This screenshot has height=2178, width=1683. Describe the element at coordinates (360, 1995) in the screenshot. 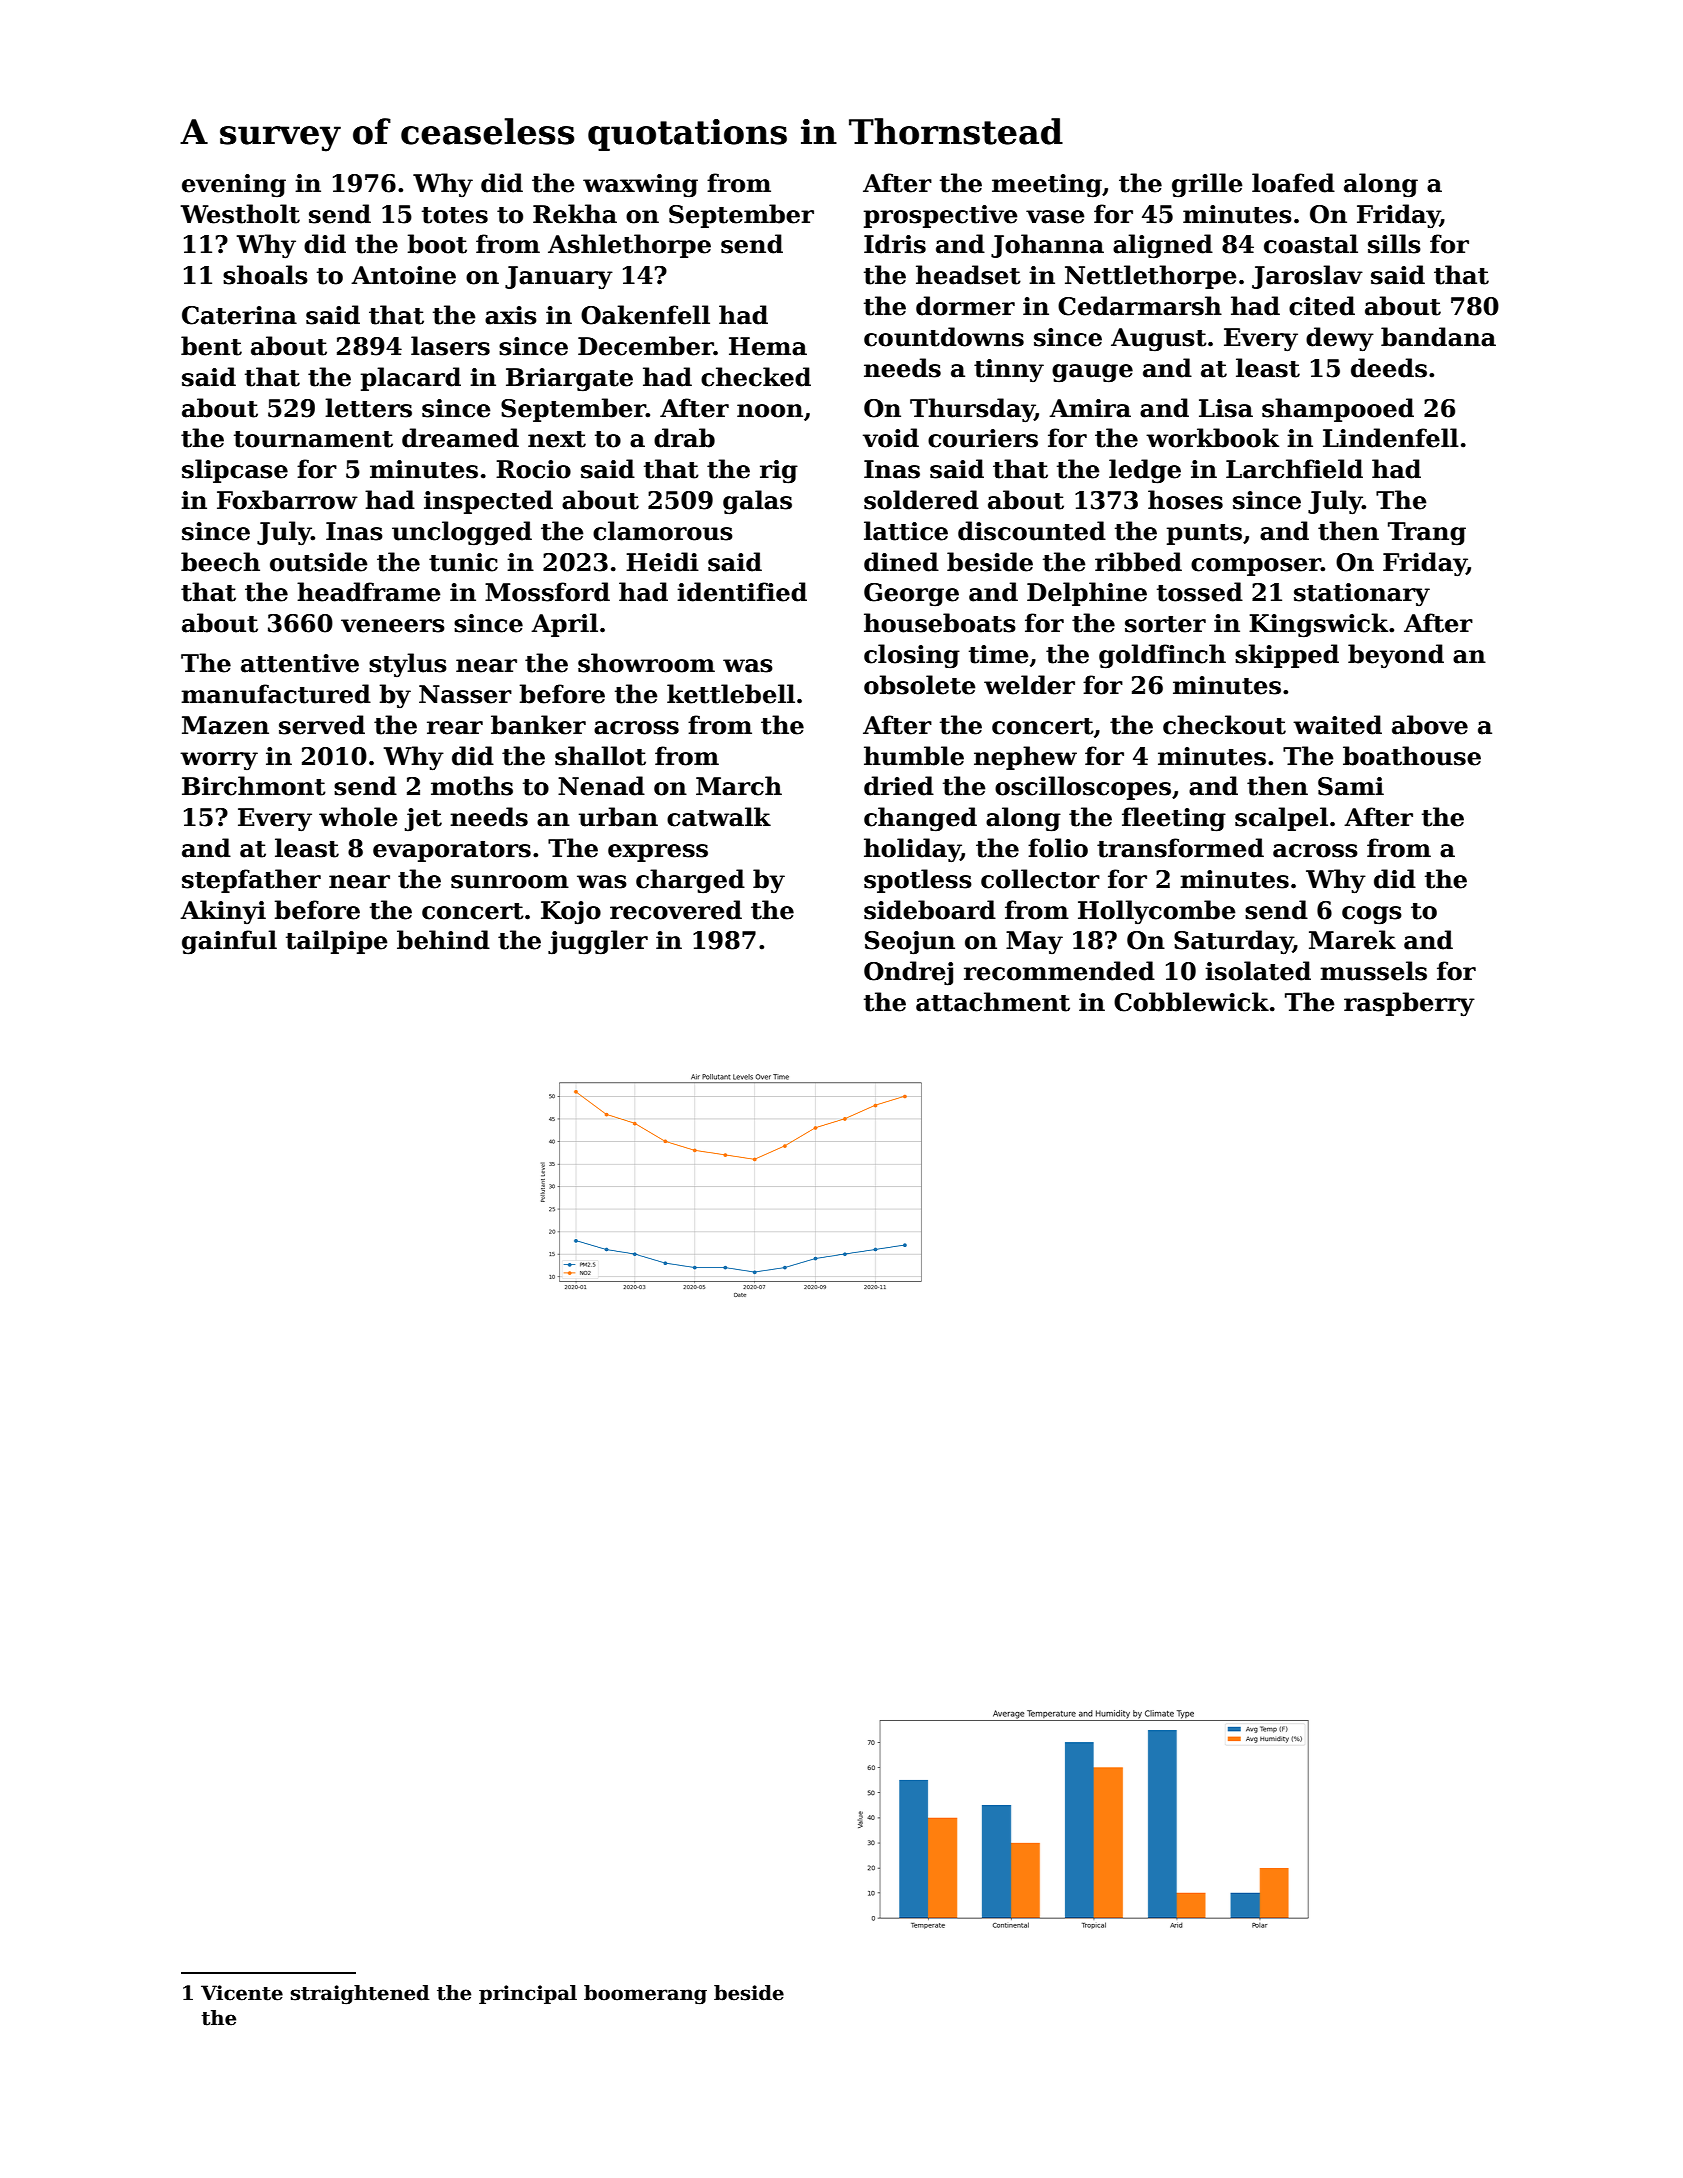

I see `straightened` at that location.
